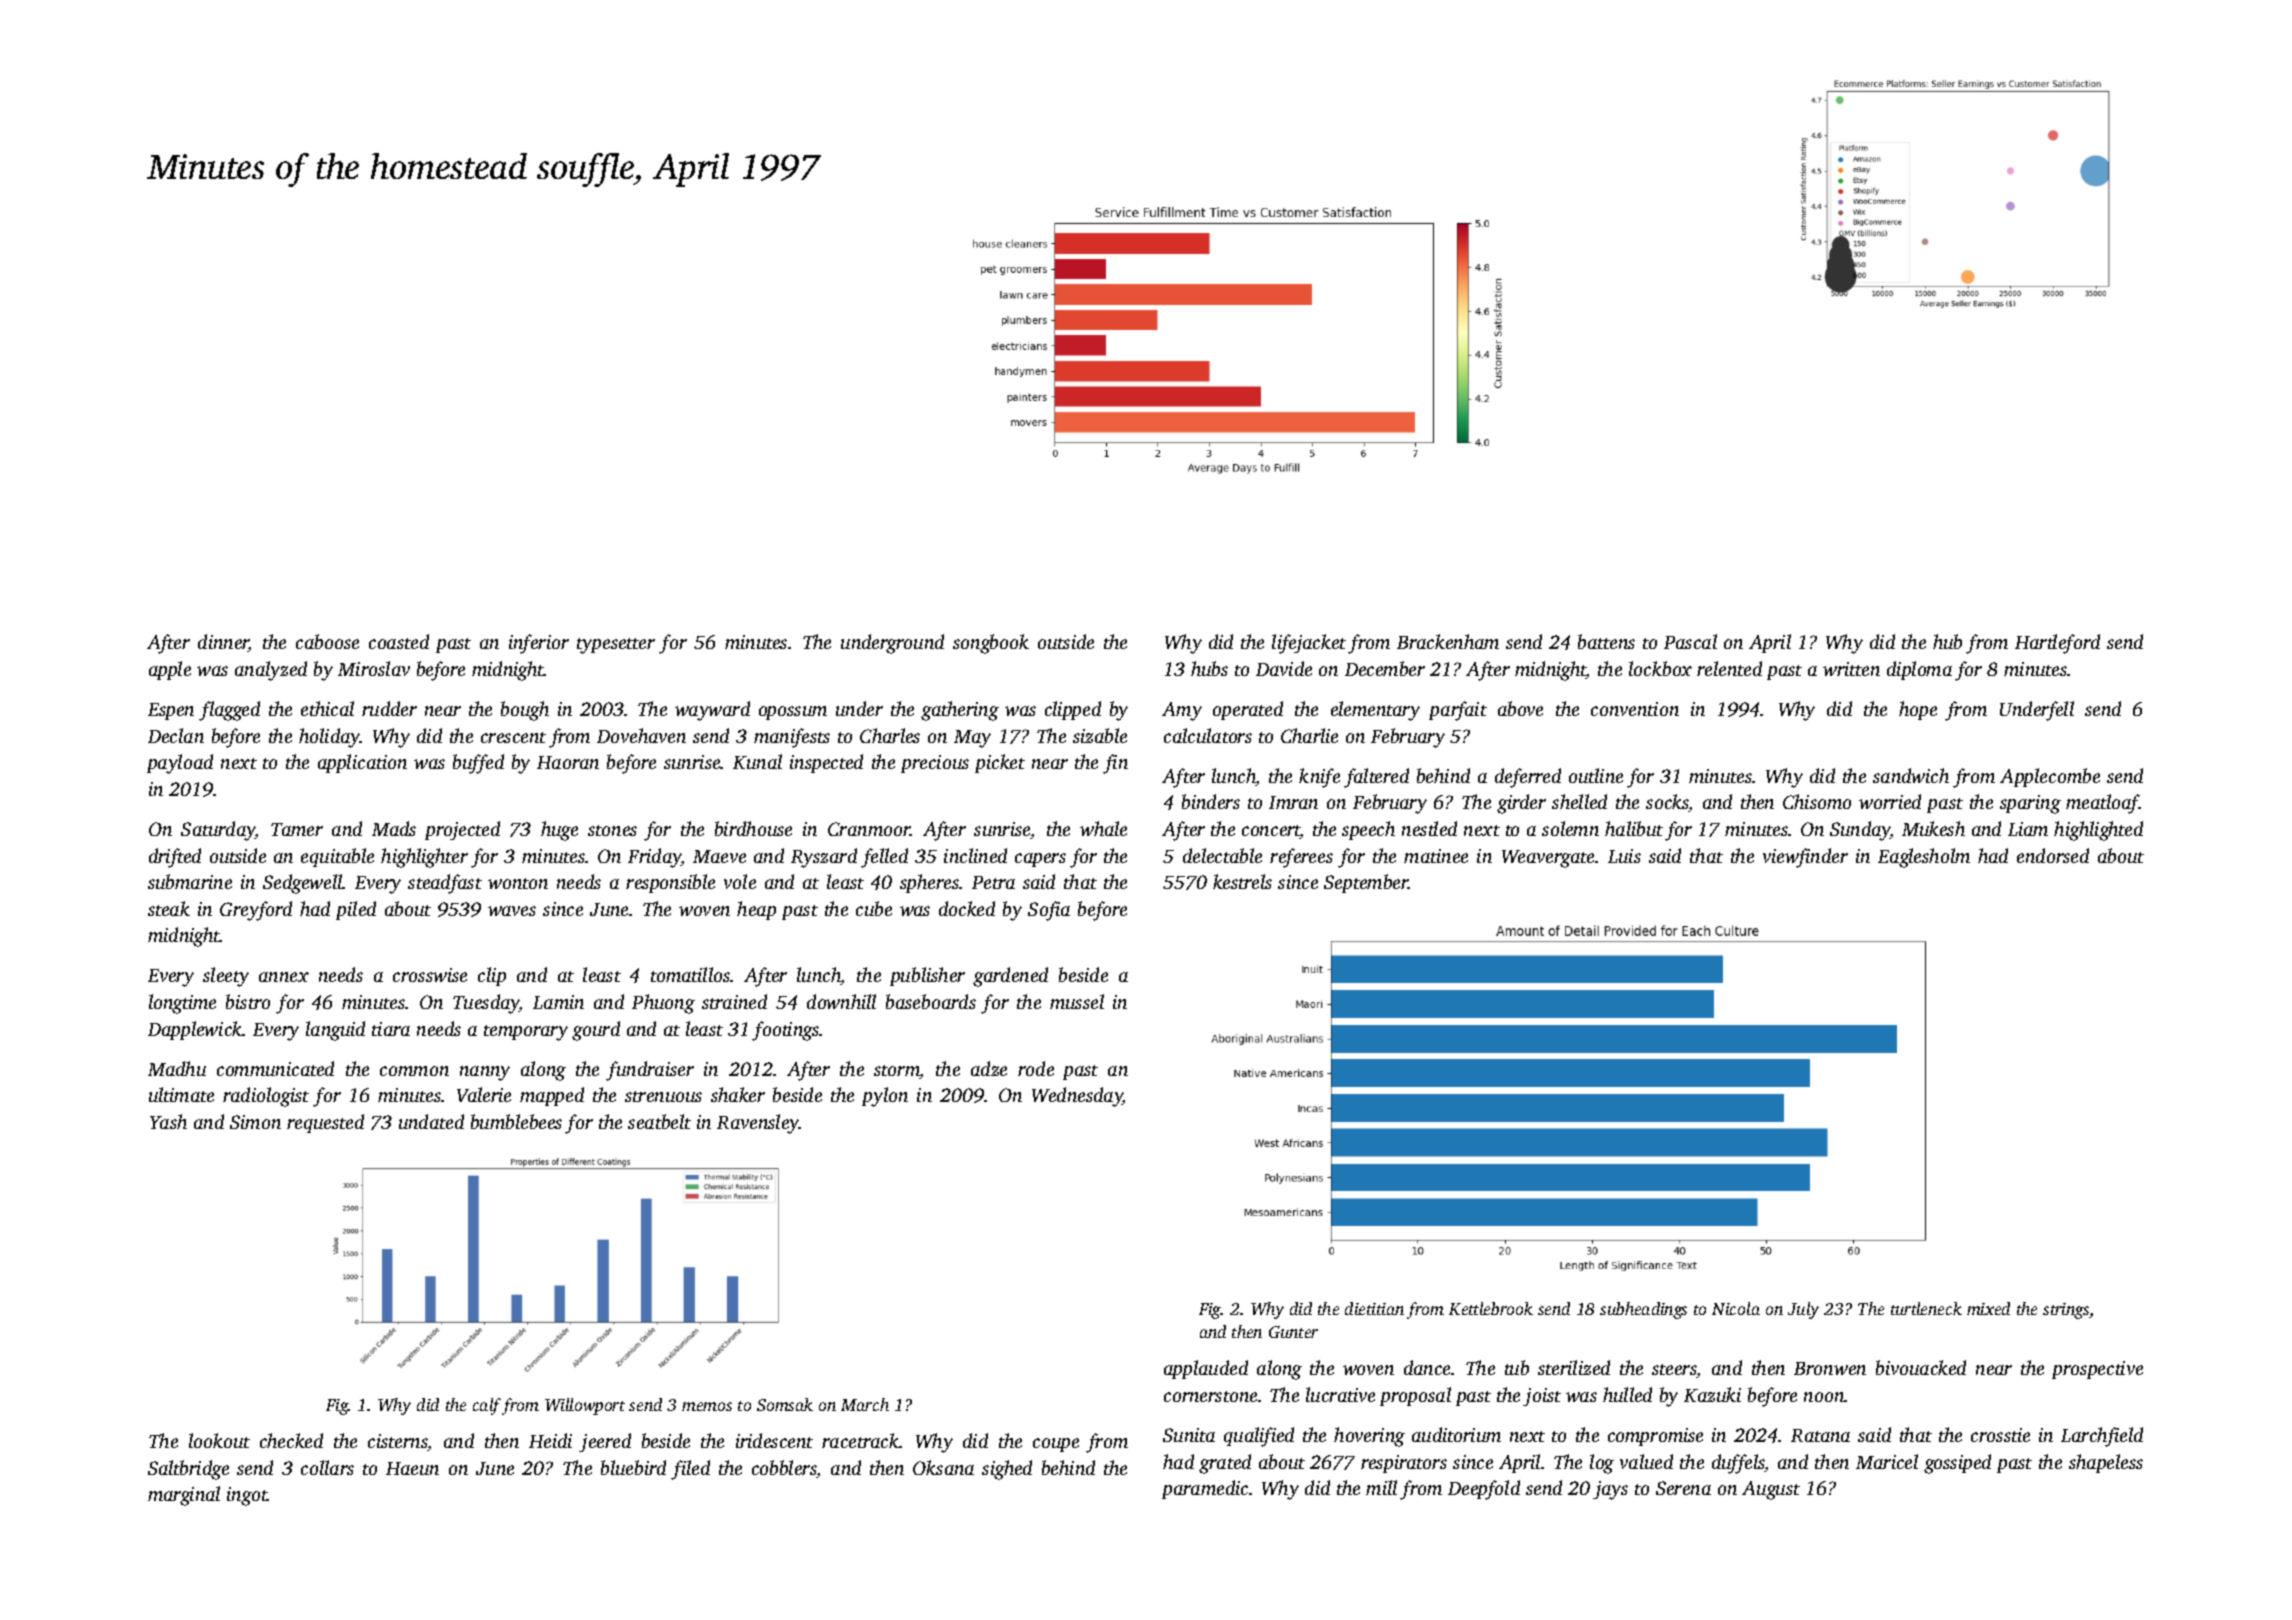 Image resolution: width=2292 pixels, height=1620 pixels. I want to click on collars, so click(327, 1467).
